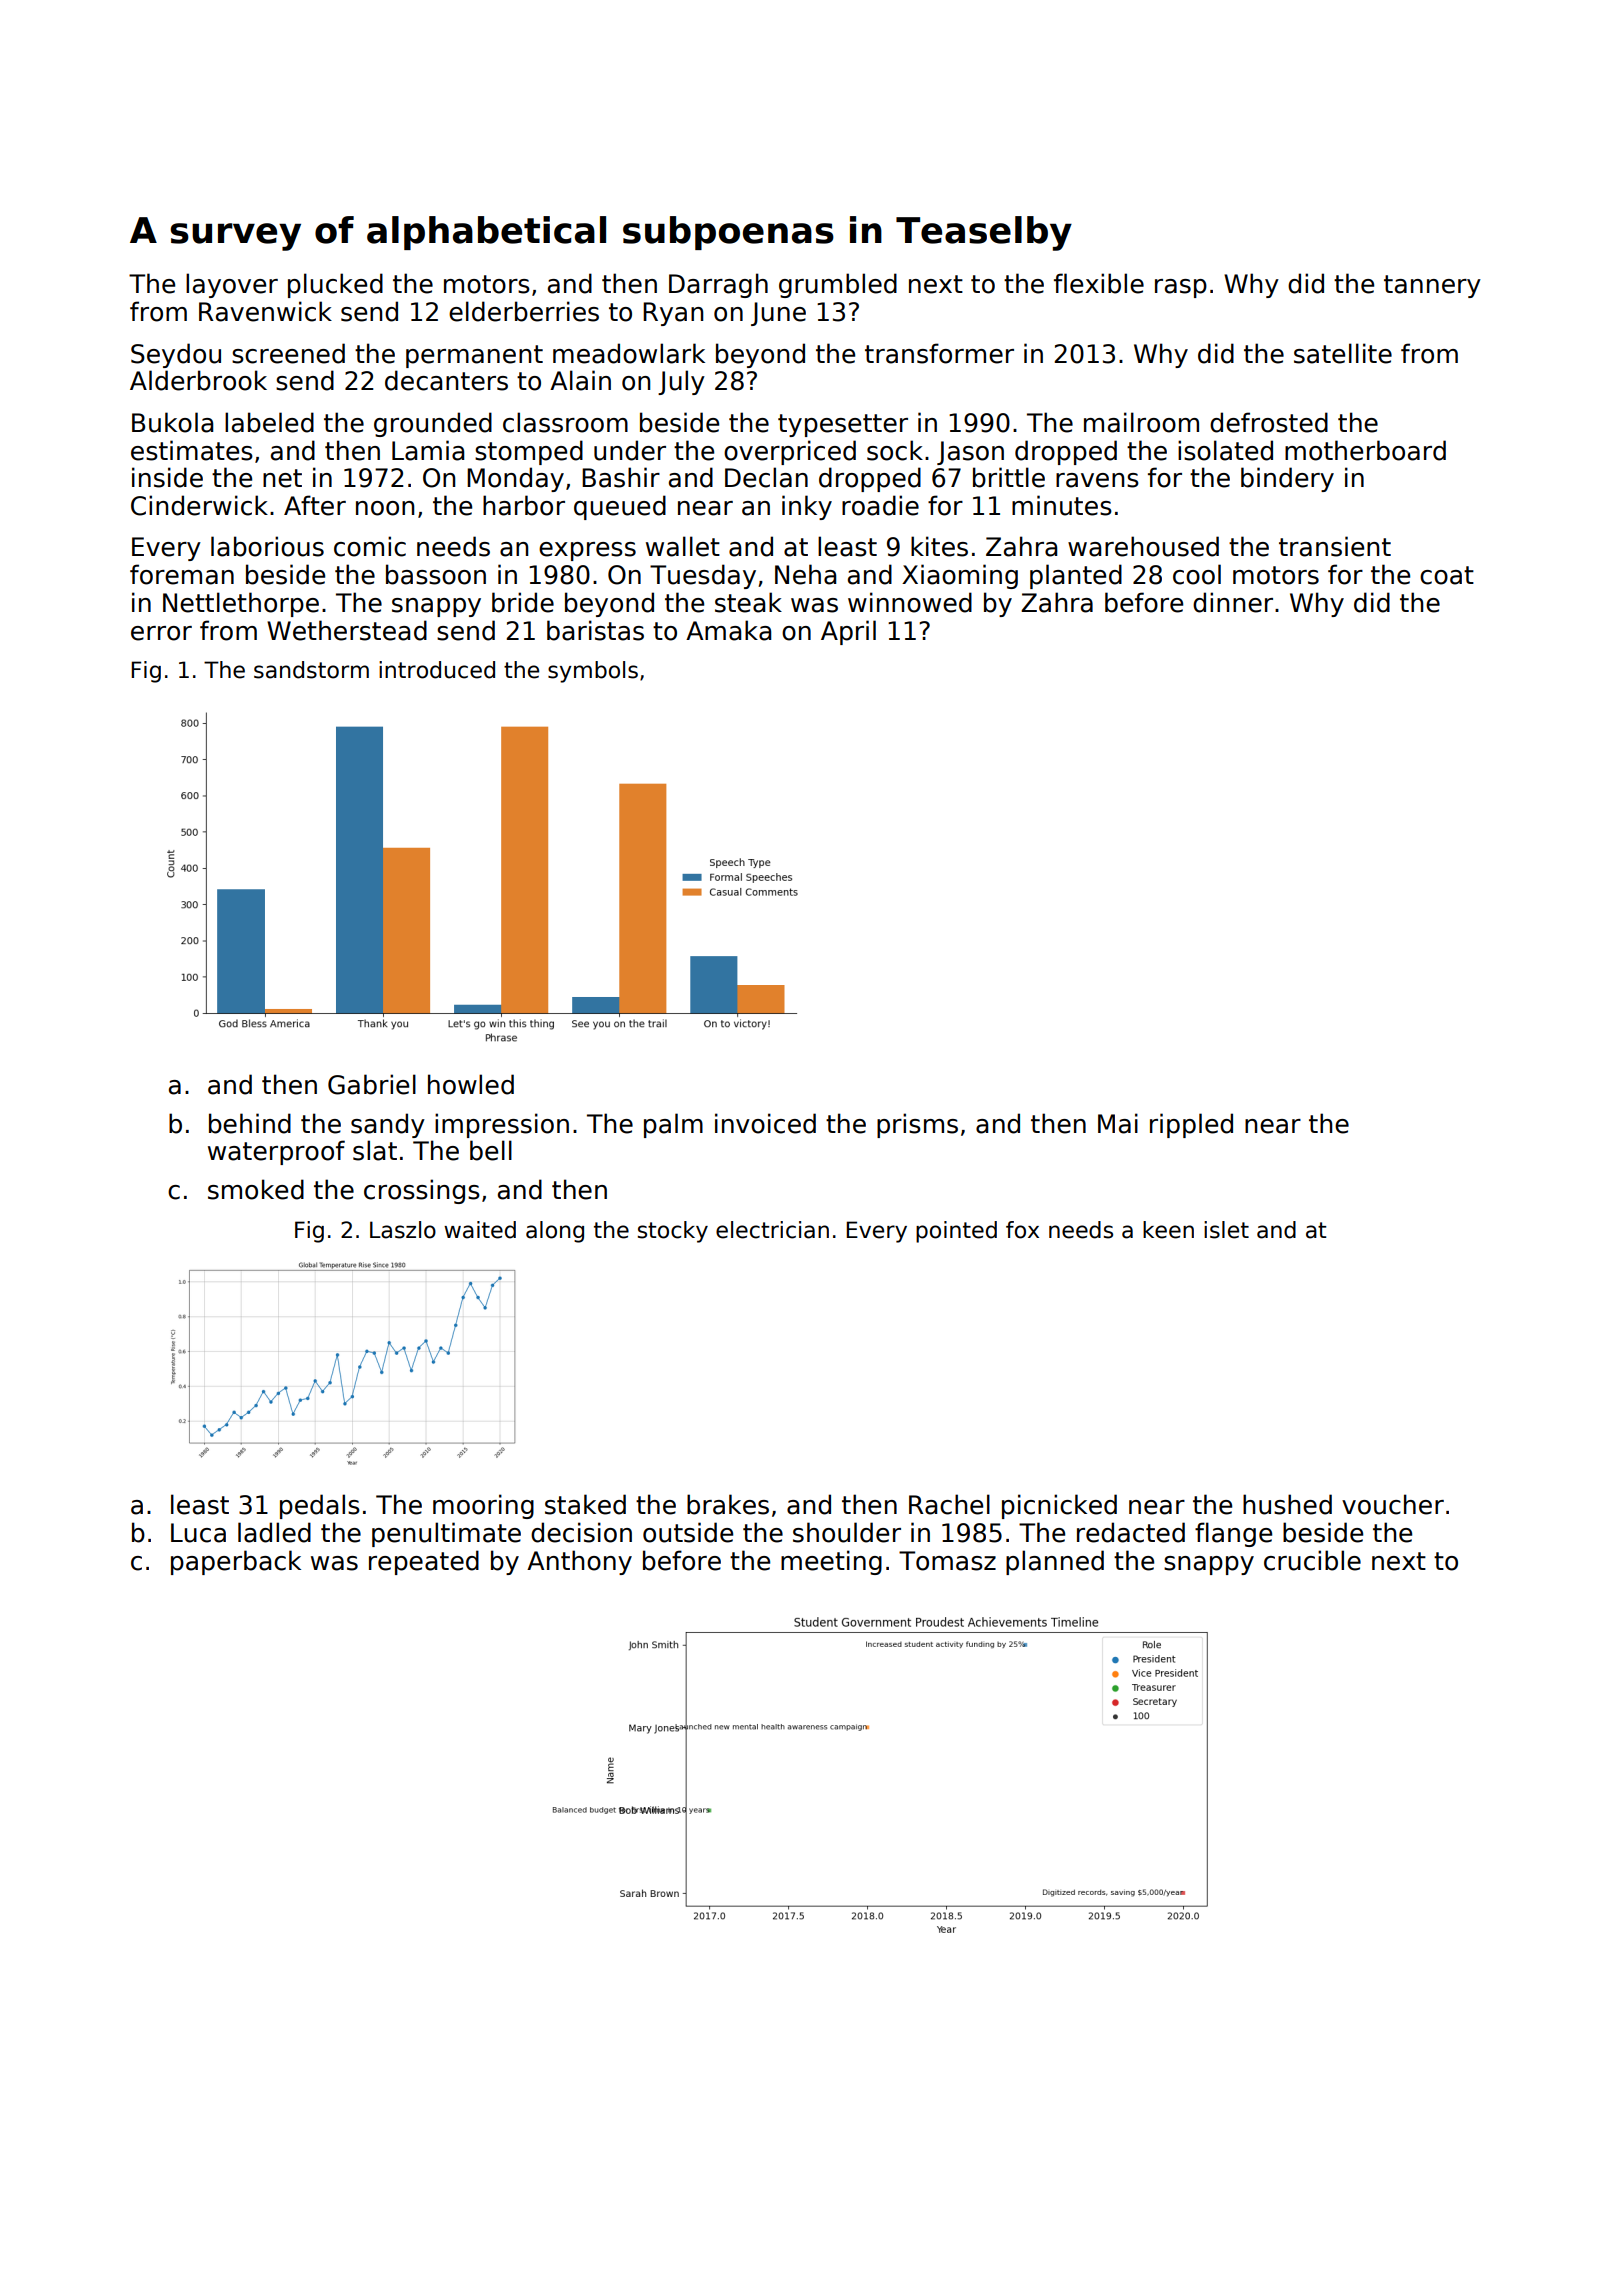 This image has height=2292, width=1620. What do you see at coordinates (1191, 1125) in the image?
I see `rippled` at bounding box center [1191, 1125].
